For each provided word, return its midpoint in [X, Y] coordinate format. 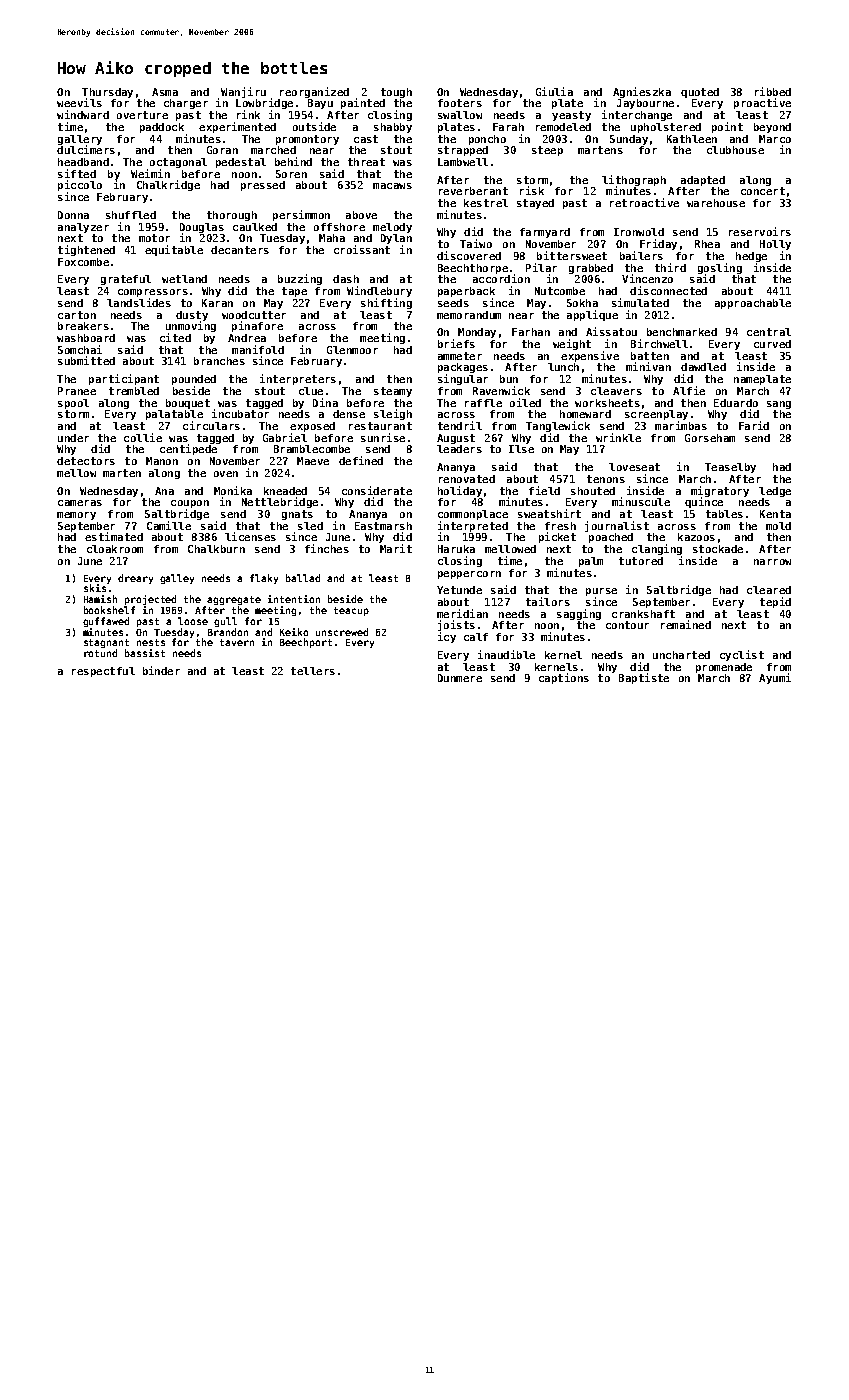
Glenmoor [352, 350]
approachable [753, 304]
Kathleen [692, 139]
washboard [86, 338]
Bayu [320, 104]
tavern [237, 642]
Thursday [107, 93]
